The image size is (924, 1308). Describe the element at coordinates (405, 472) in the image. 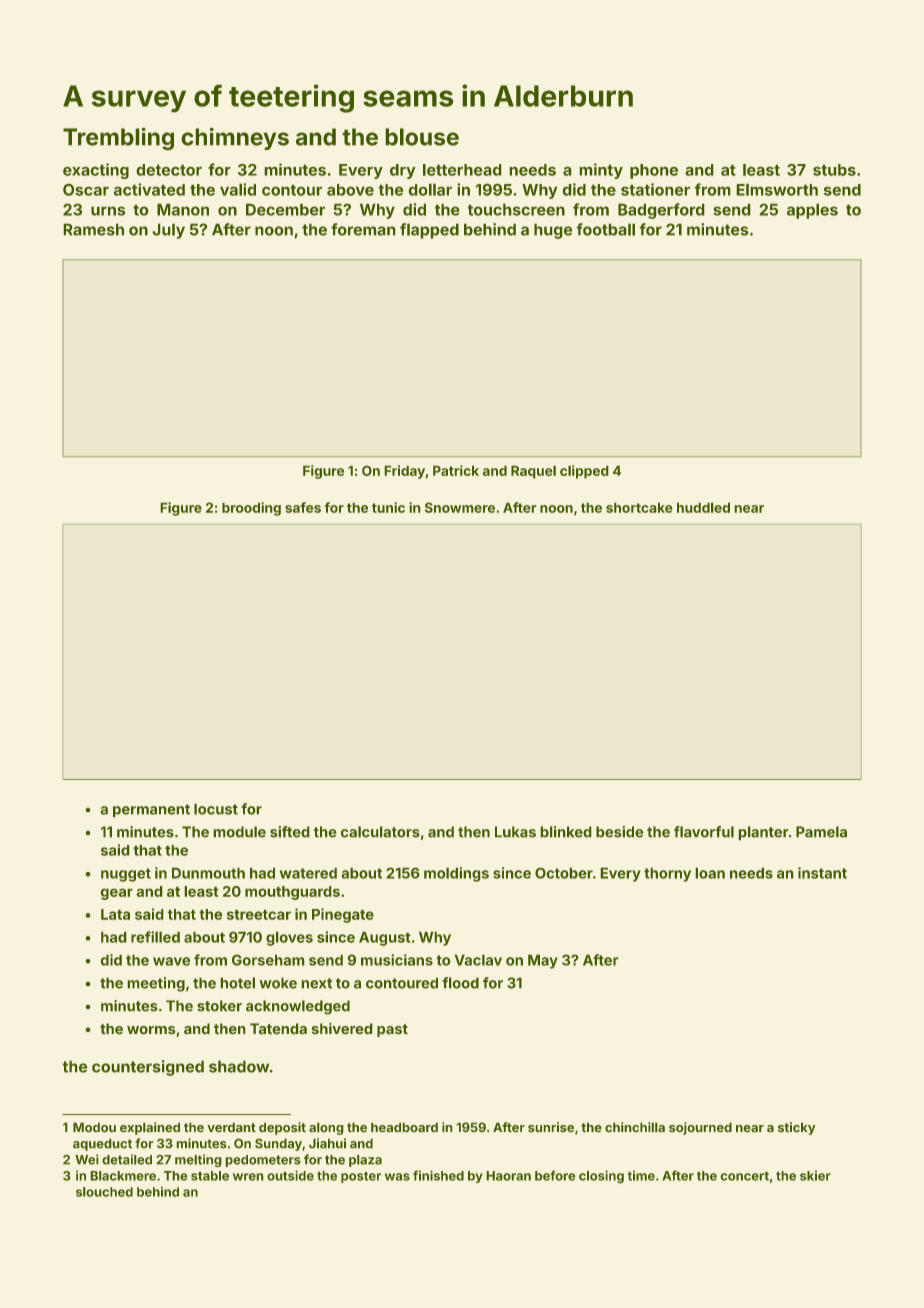

I see `Friday` at that location.
